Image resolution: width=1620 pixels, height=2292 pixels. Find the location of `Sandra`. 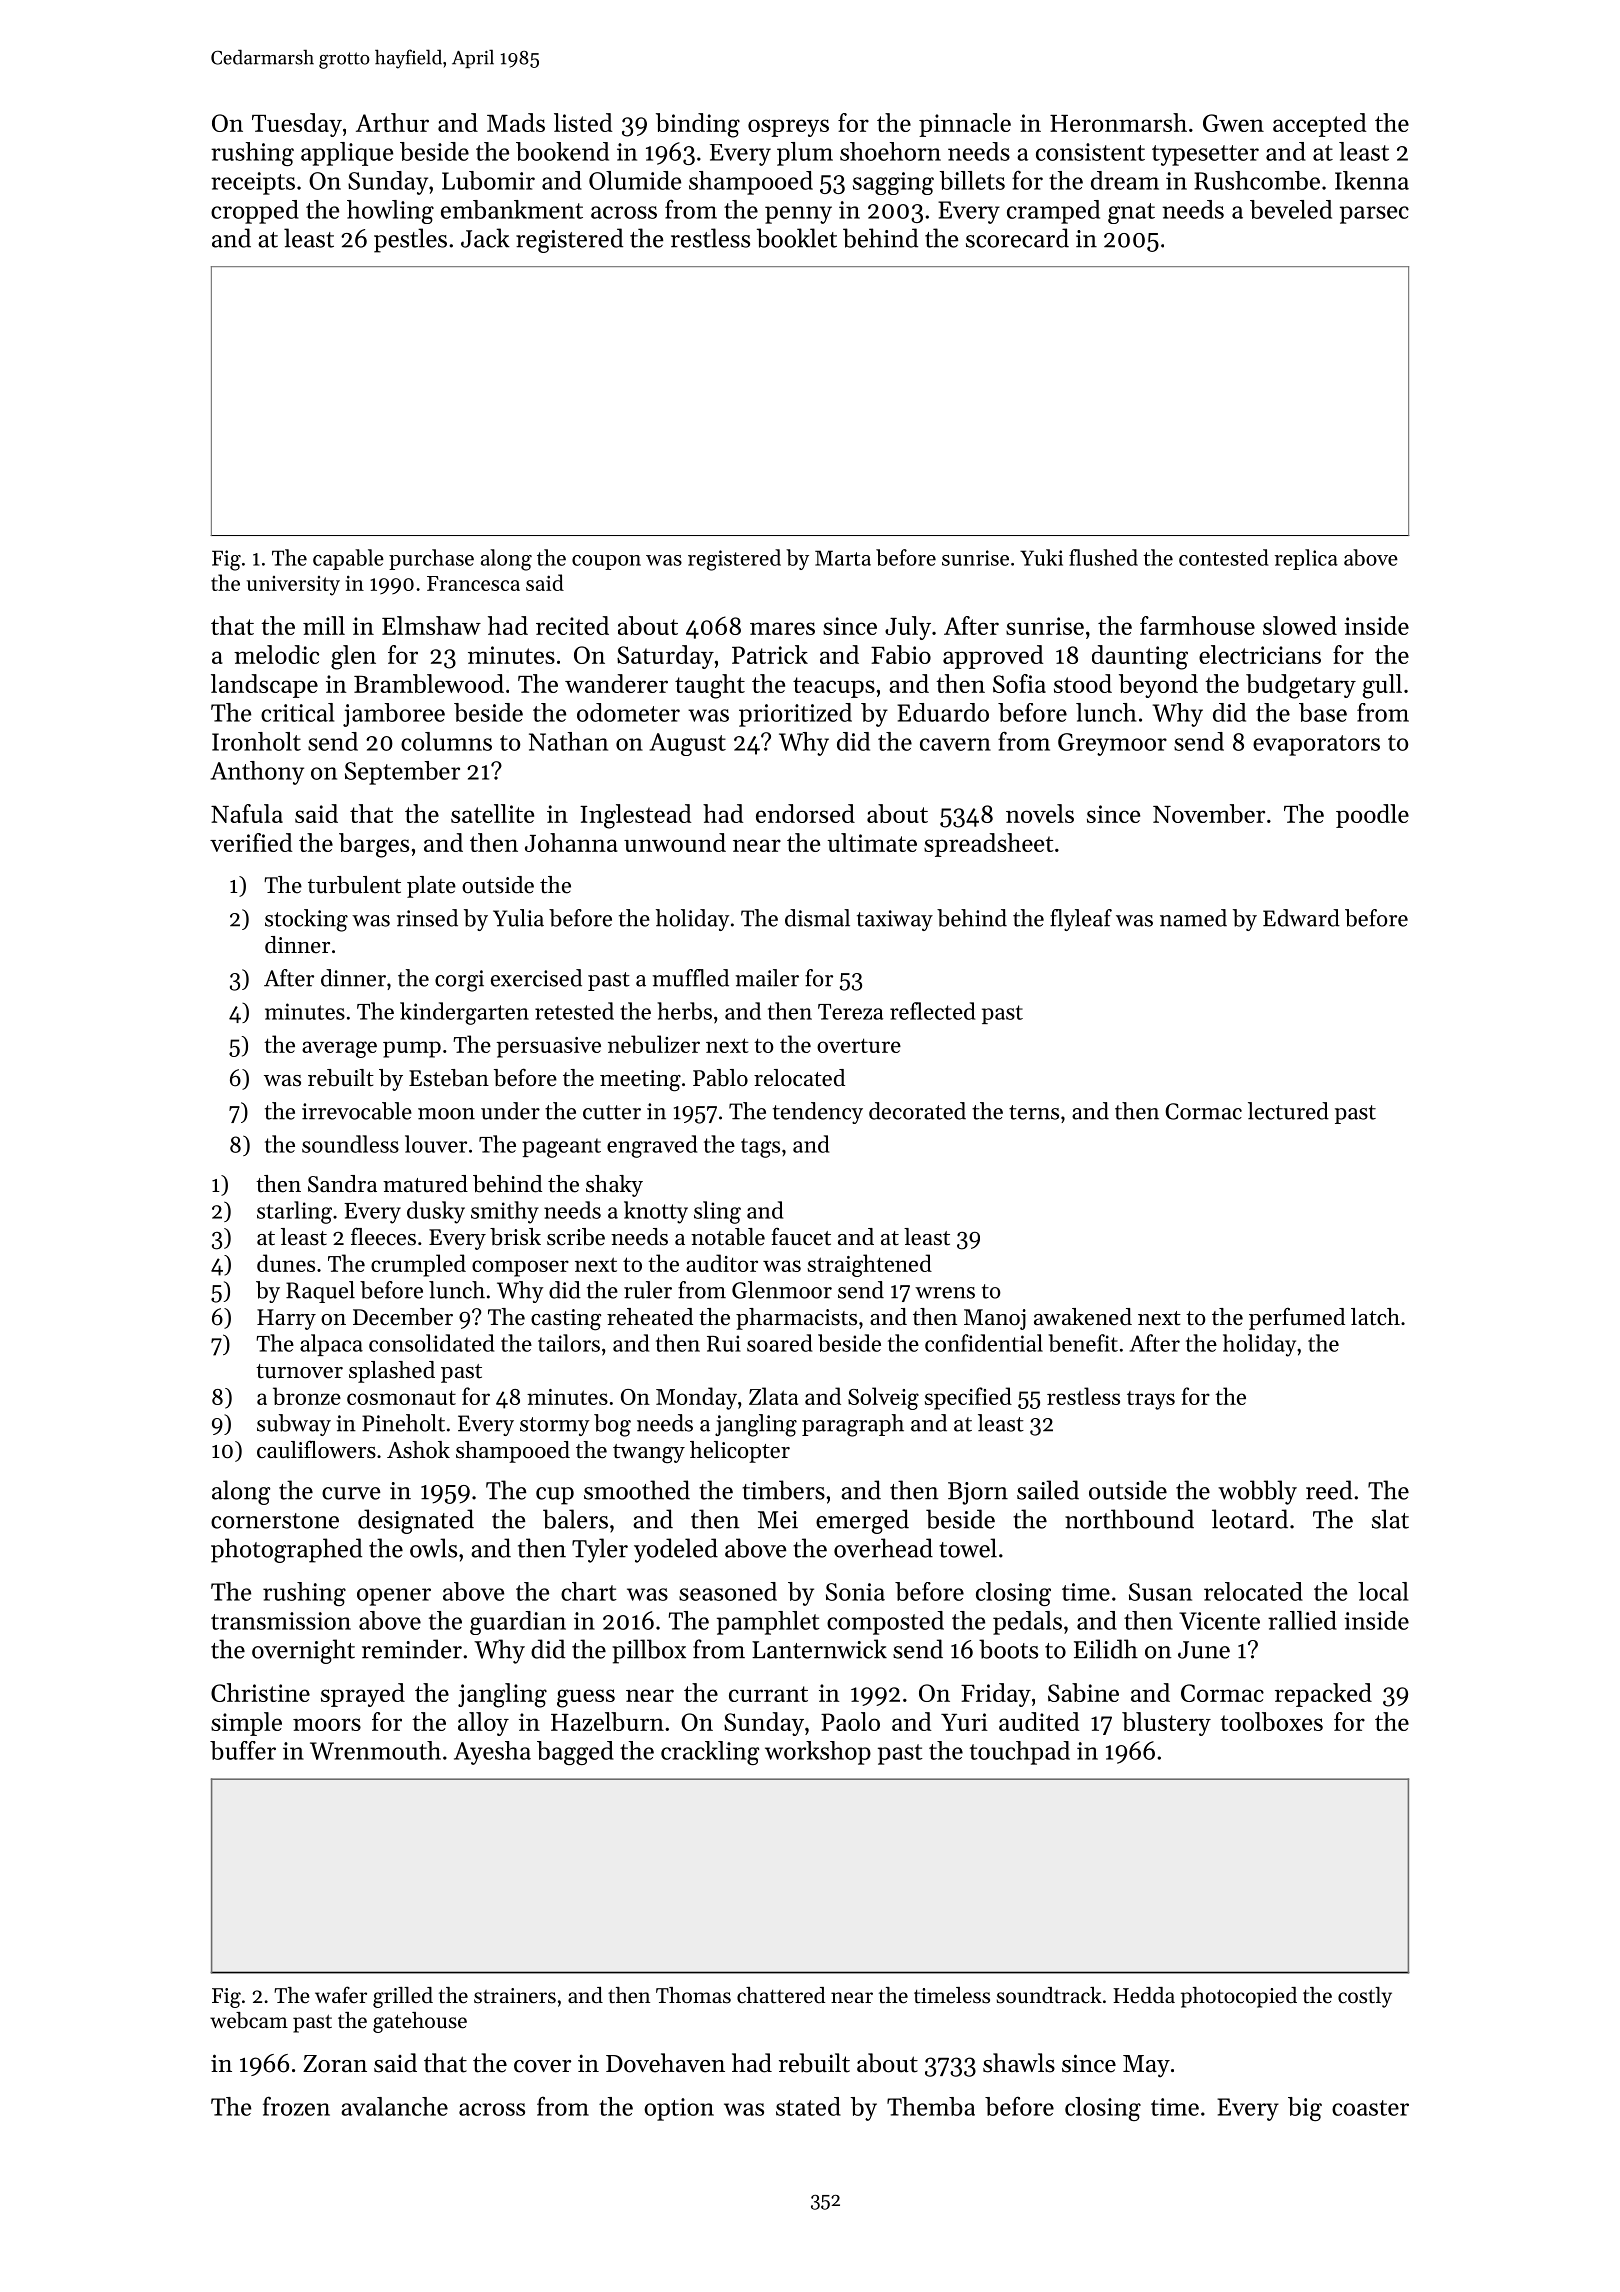

Sandra is located at coordinates (342, 1184).
